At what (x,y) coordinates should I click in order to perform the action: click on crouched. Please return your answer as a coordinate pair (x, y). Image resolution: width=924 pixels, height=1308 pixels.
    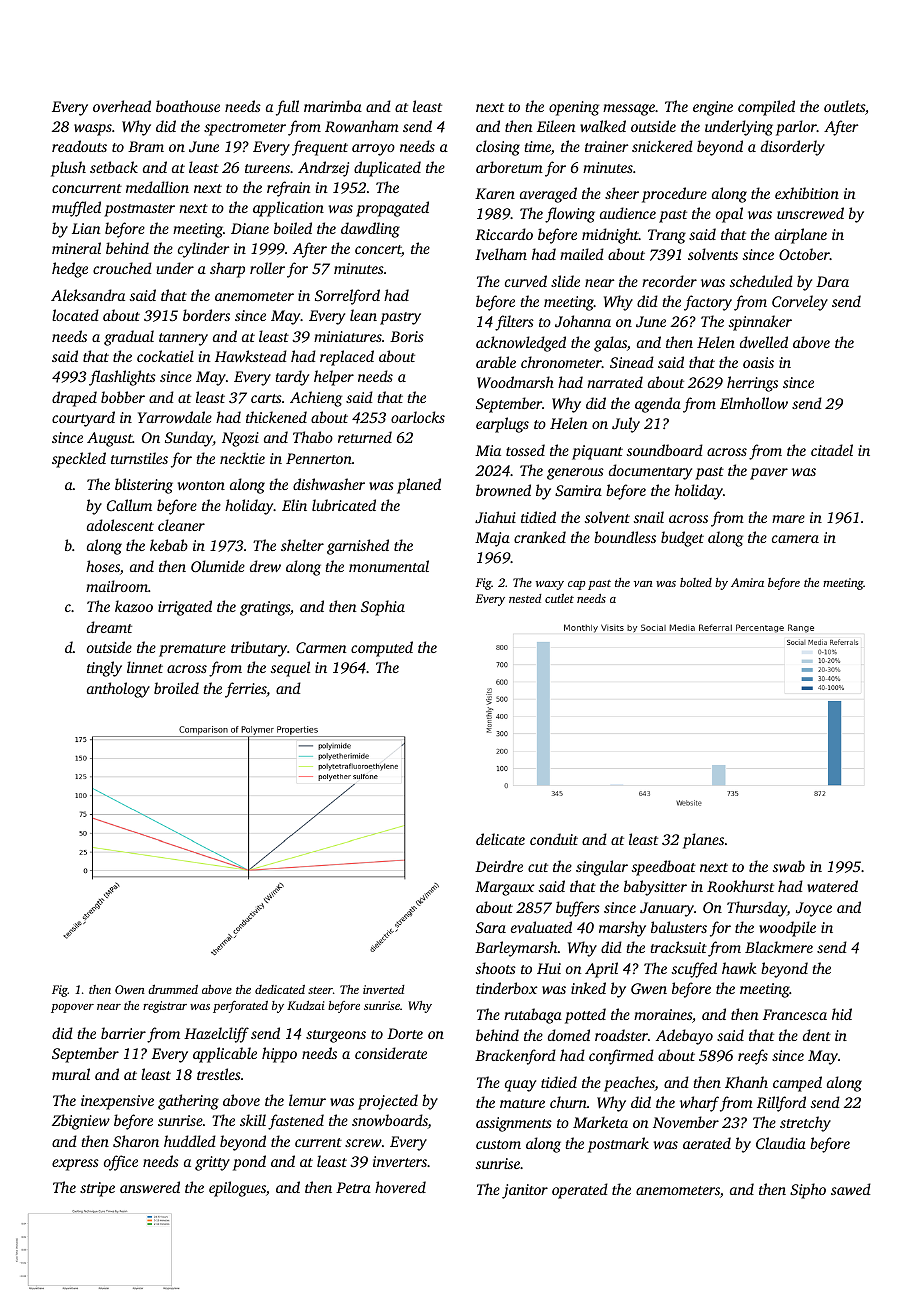
    Looking at the image, I should click on (122, 268).
